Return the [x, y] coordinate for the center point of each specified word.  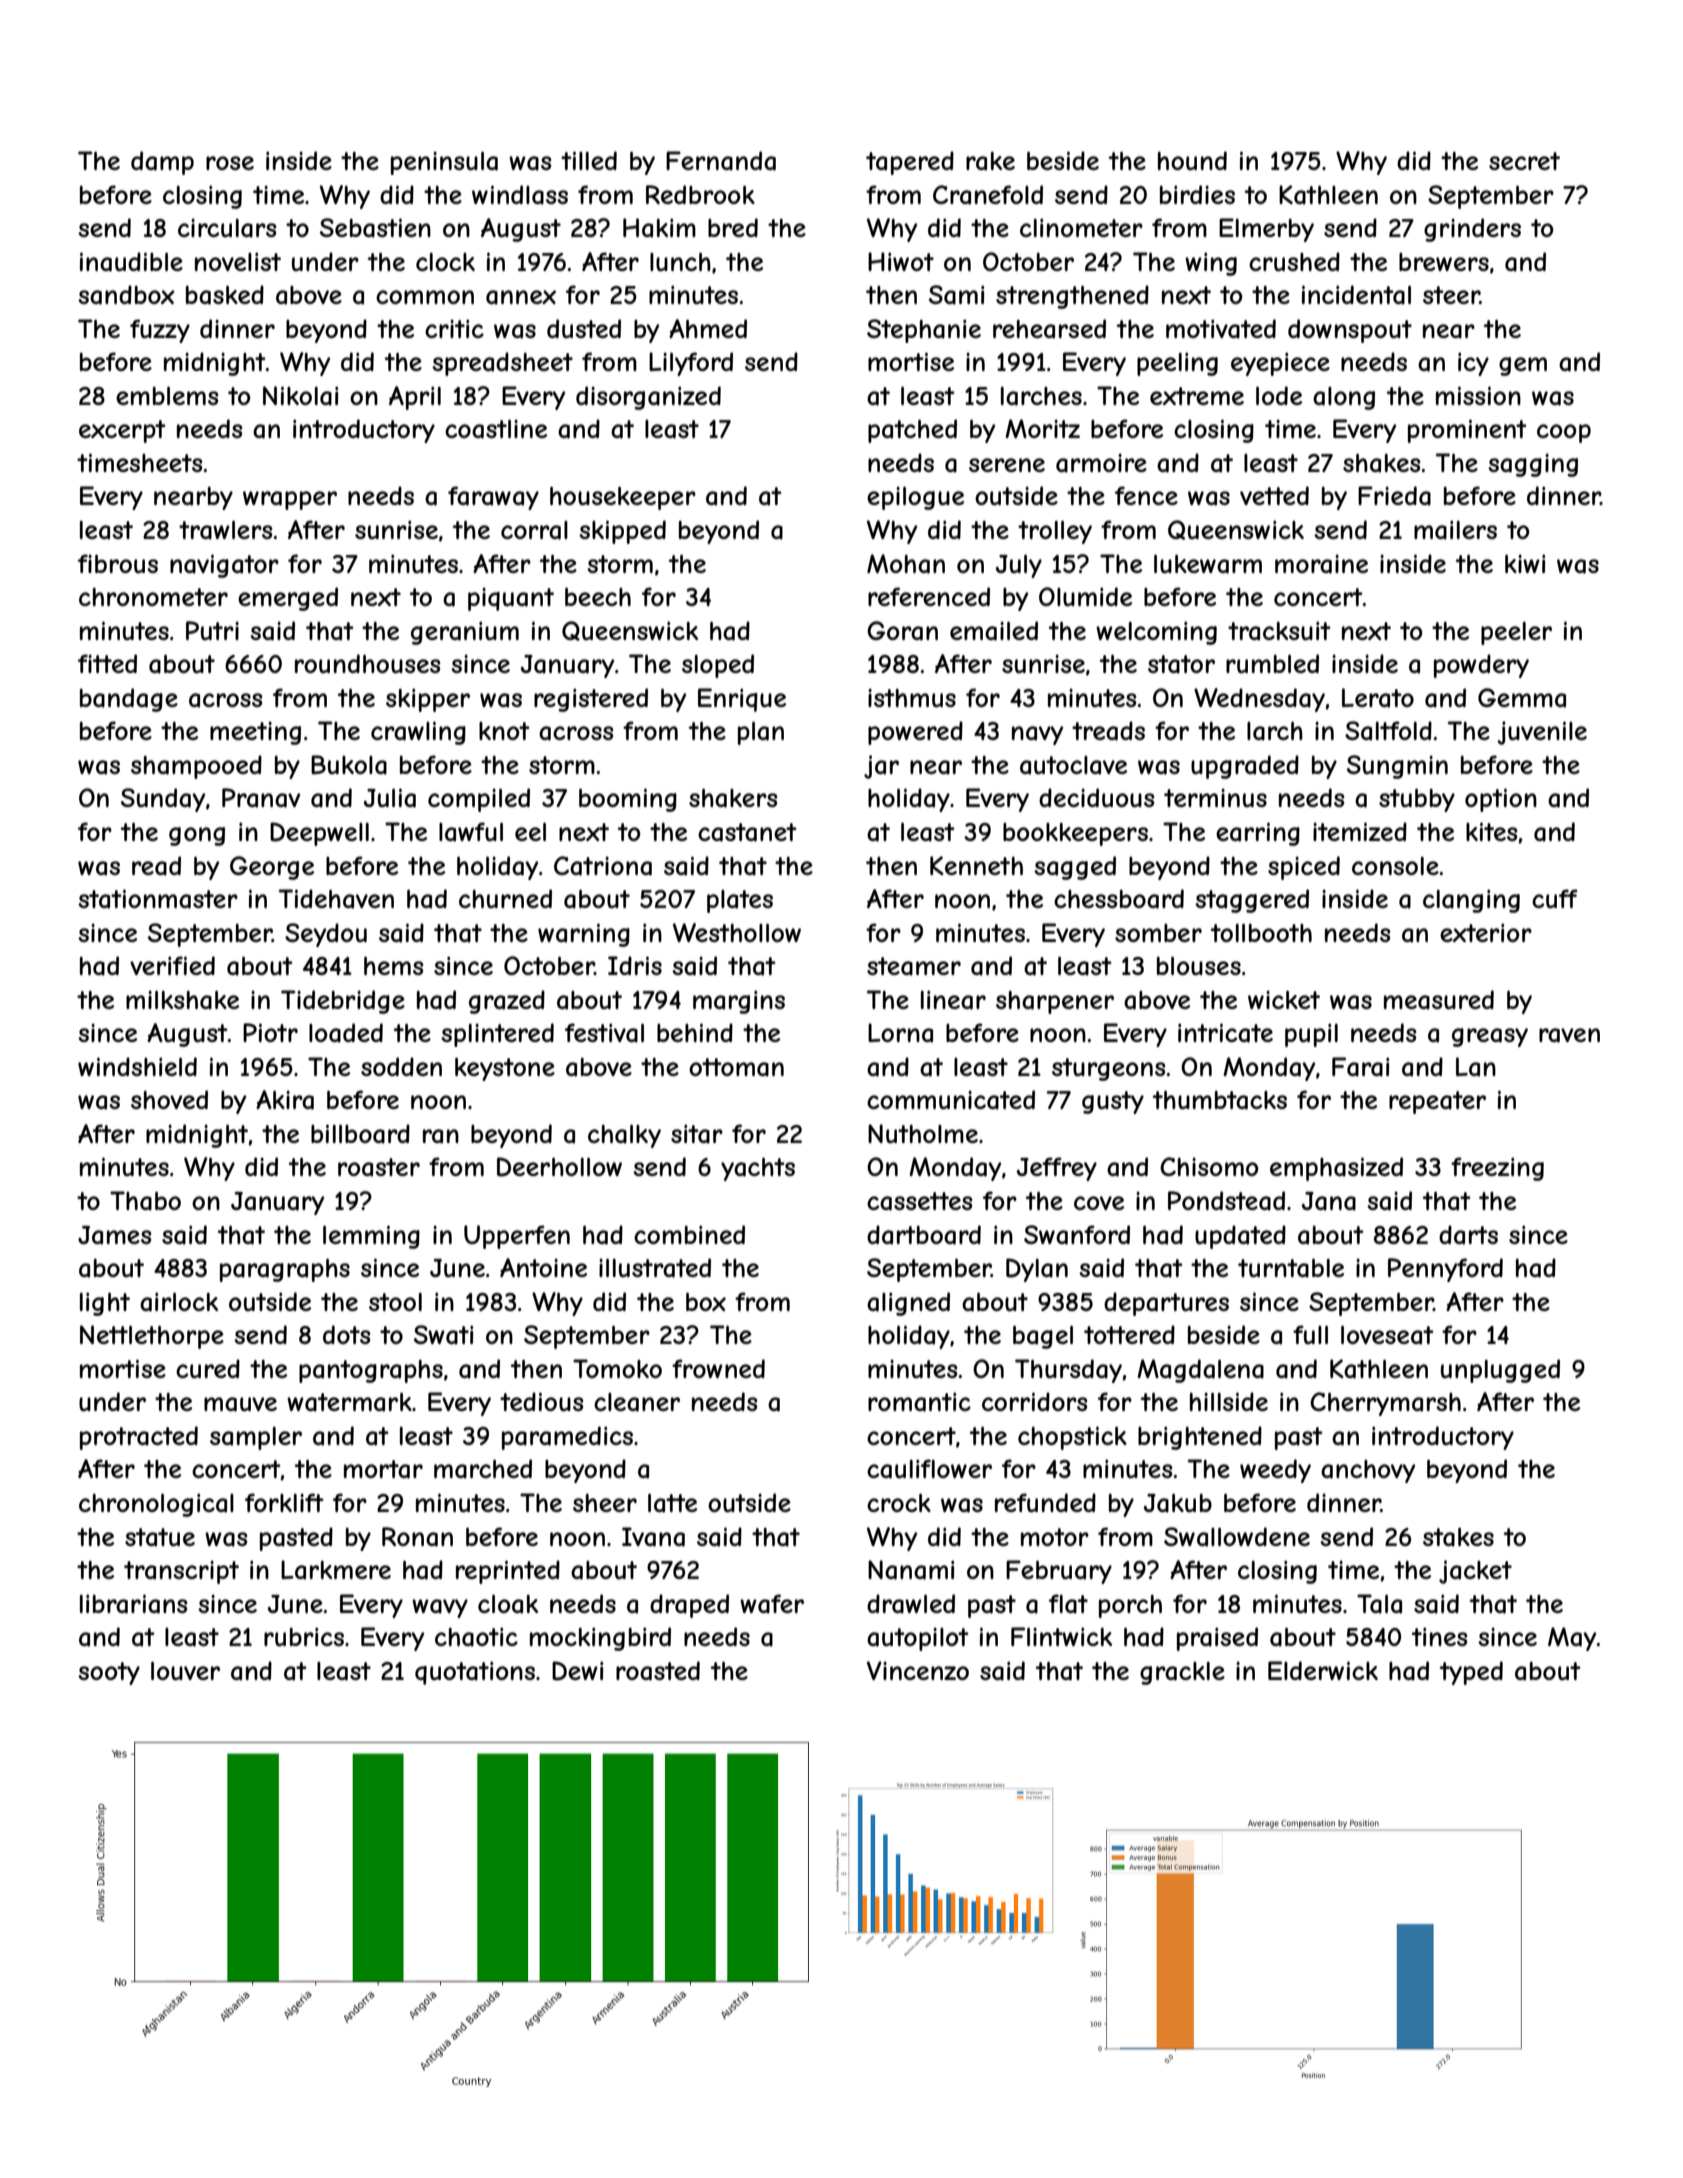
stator [1181, 664]
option [1501, 800]
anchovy [1368, 1471]
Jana [1329, 1201]
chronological [156, 1505]
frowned [718, 1368]
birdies [1197, 194]
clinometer [1081, 227]
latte [672, 1503]
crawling [418, 733]
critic [454, 328]
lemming [371, 1237]
